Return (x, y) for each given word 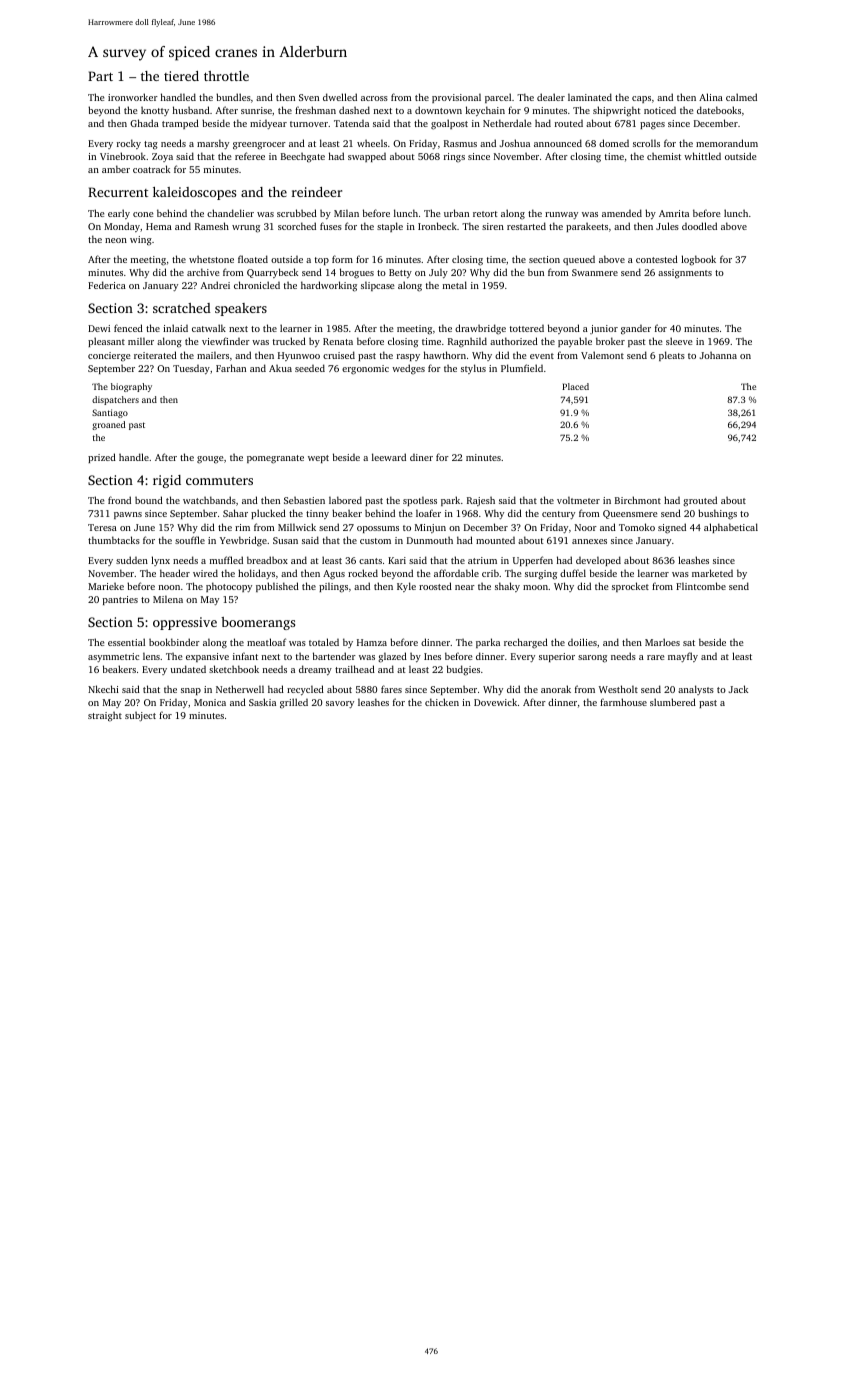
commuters (219, 481)
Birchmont (638, 500)
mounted (495, 540)
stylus (473, 369)
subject (140, 716)
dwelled (340, 97)
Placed (575, 386)
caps (641, 99)
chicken (442, 702)
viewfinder (226, 341)
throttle (226, 76)
